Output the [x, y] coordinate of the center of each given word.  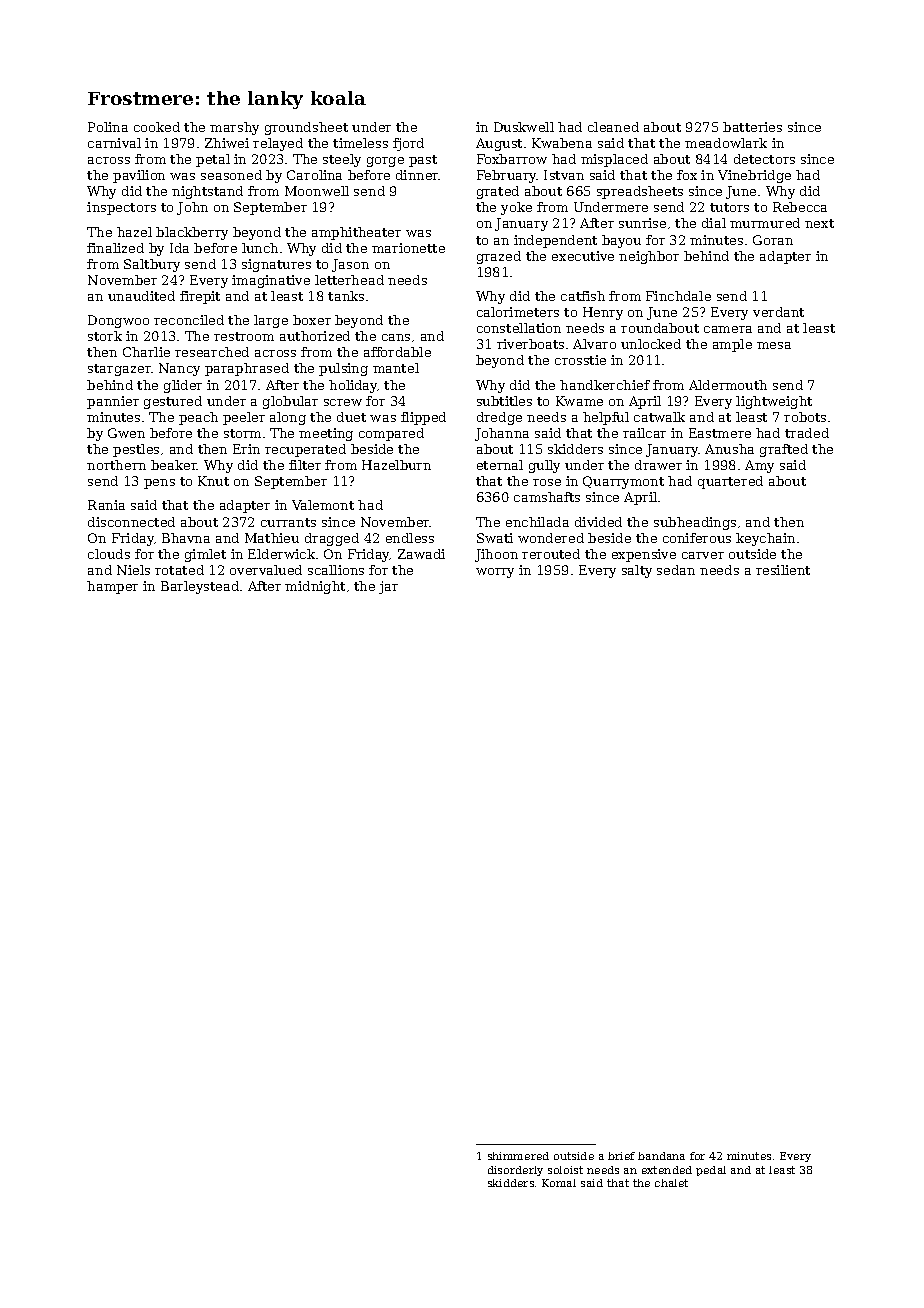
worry [495, 573]
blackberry [192, 233]
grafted [784, 450]
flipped [423, 418]
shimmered [518, 1156]
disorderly [515, 1171]
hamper [112, 587]
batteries [752, 127]
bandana [661, 1156]
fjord [408, 144]
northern [116, 465]
